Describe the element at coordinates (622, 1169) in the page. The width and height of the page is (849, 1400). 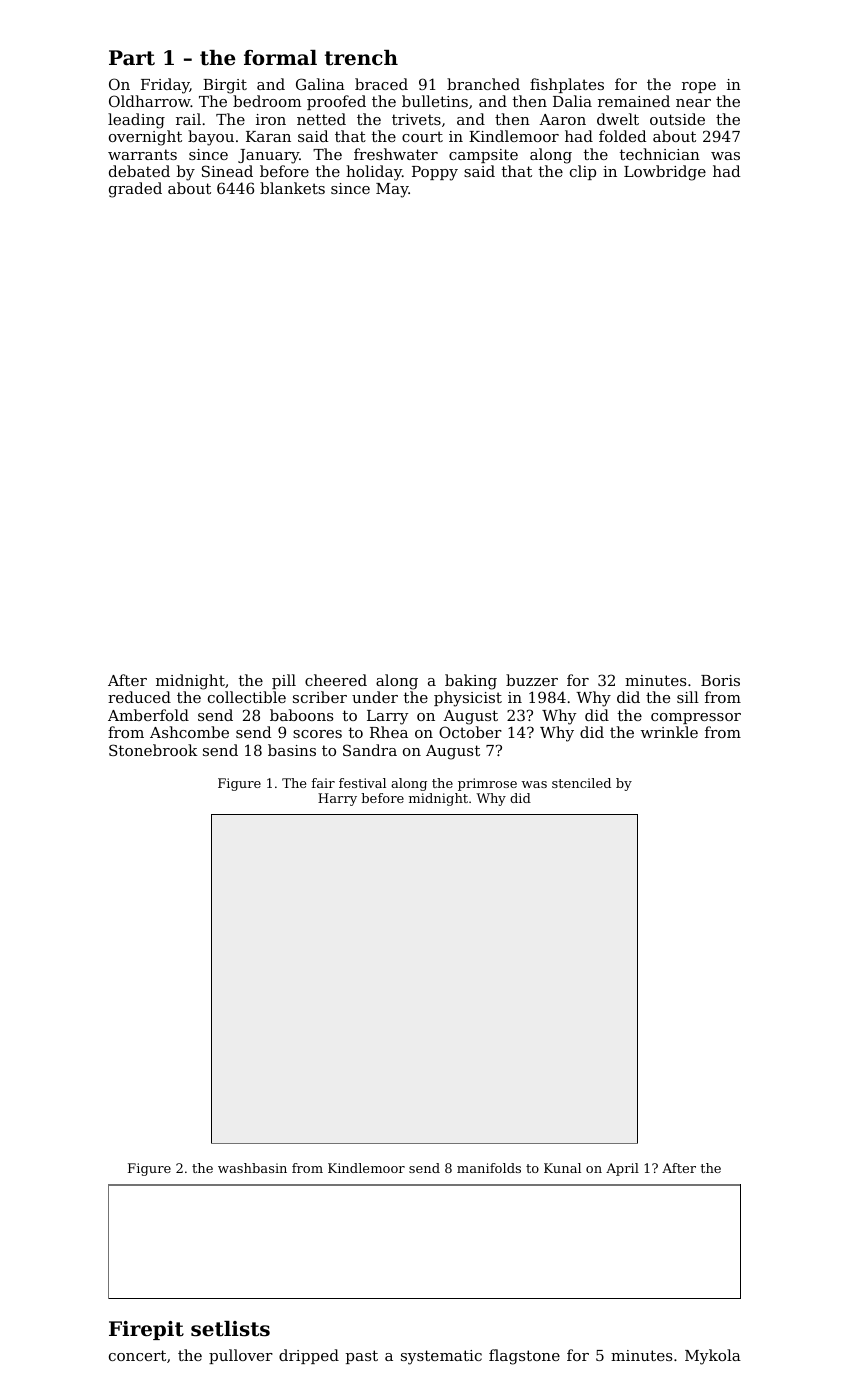
I see `April` at that location.
